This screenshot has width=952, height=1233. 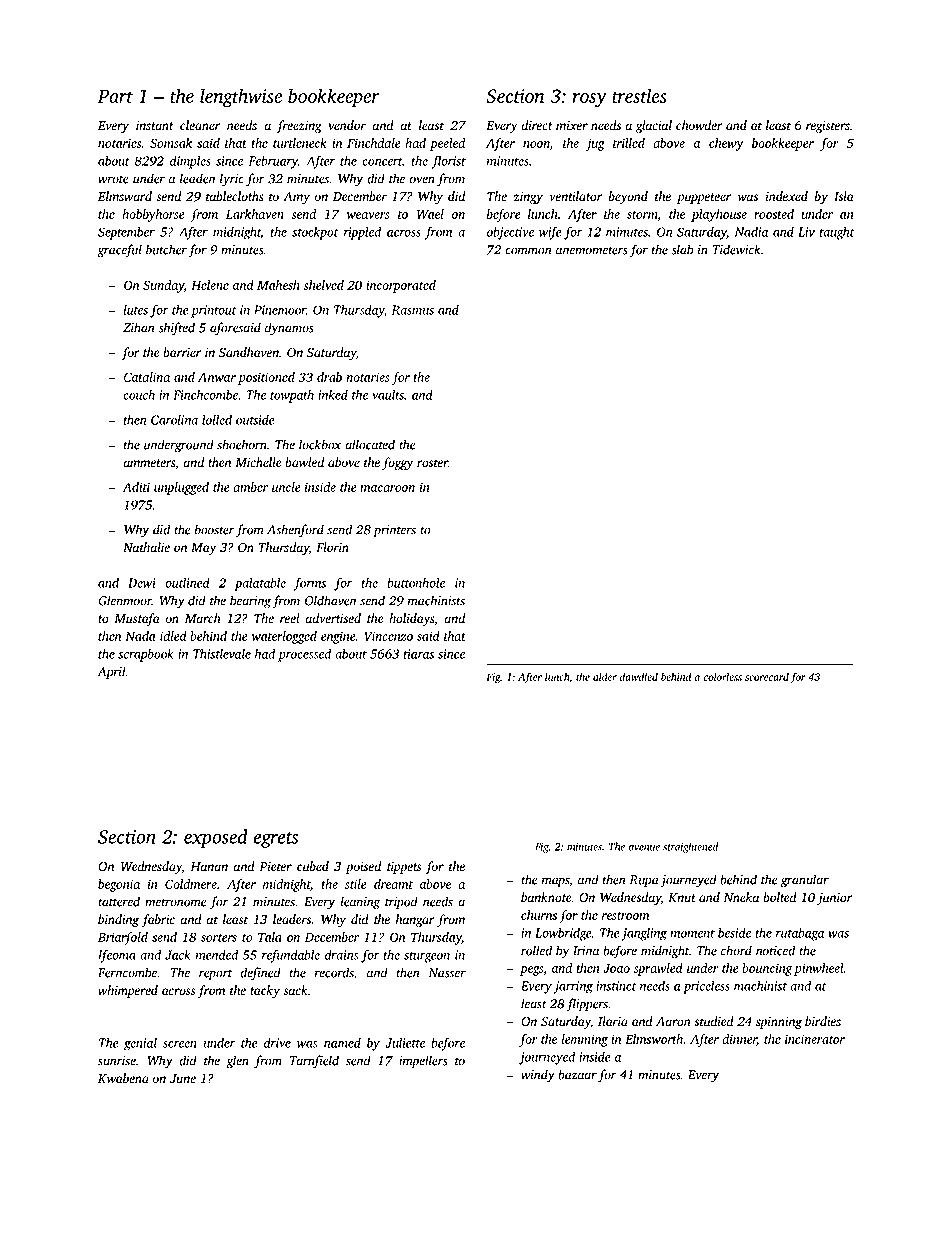 What do you see at coordinates (741, 897) in the screenshot?
I see `Nneka` at bounding box center [741, 897].
